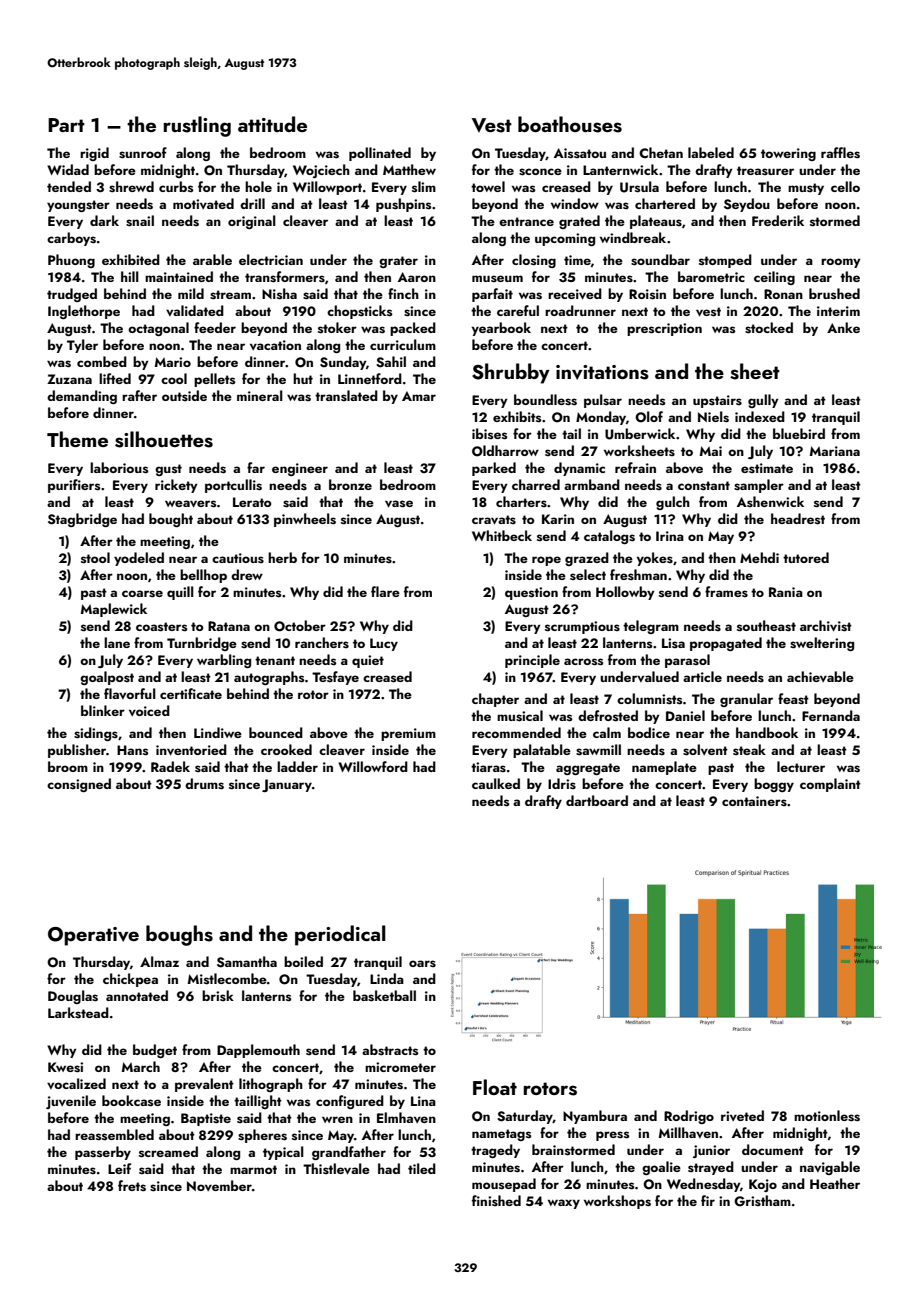 The height and width of the document is (1316, 908). I want to click on rustling, so click(197, 126).
